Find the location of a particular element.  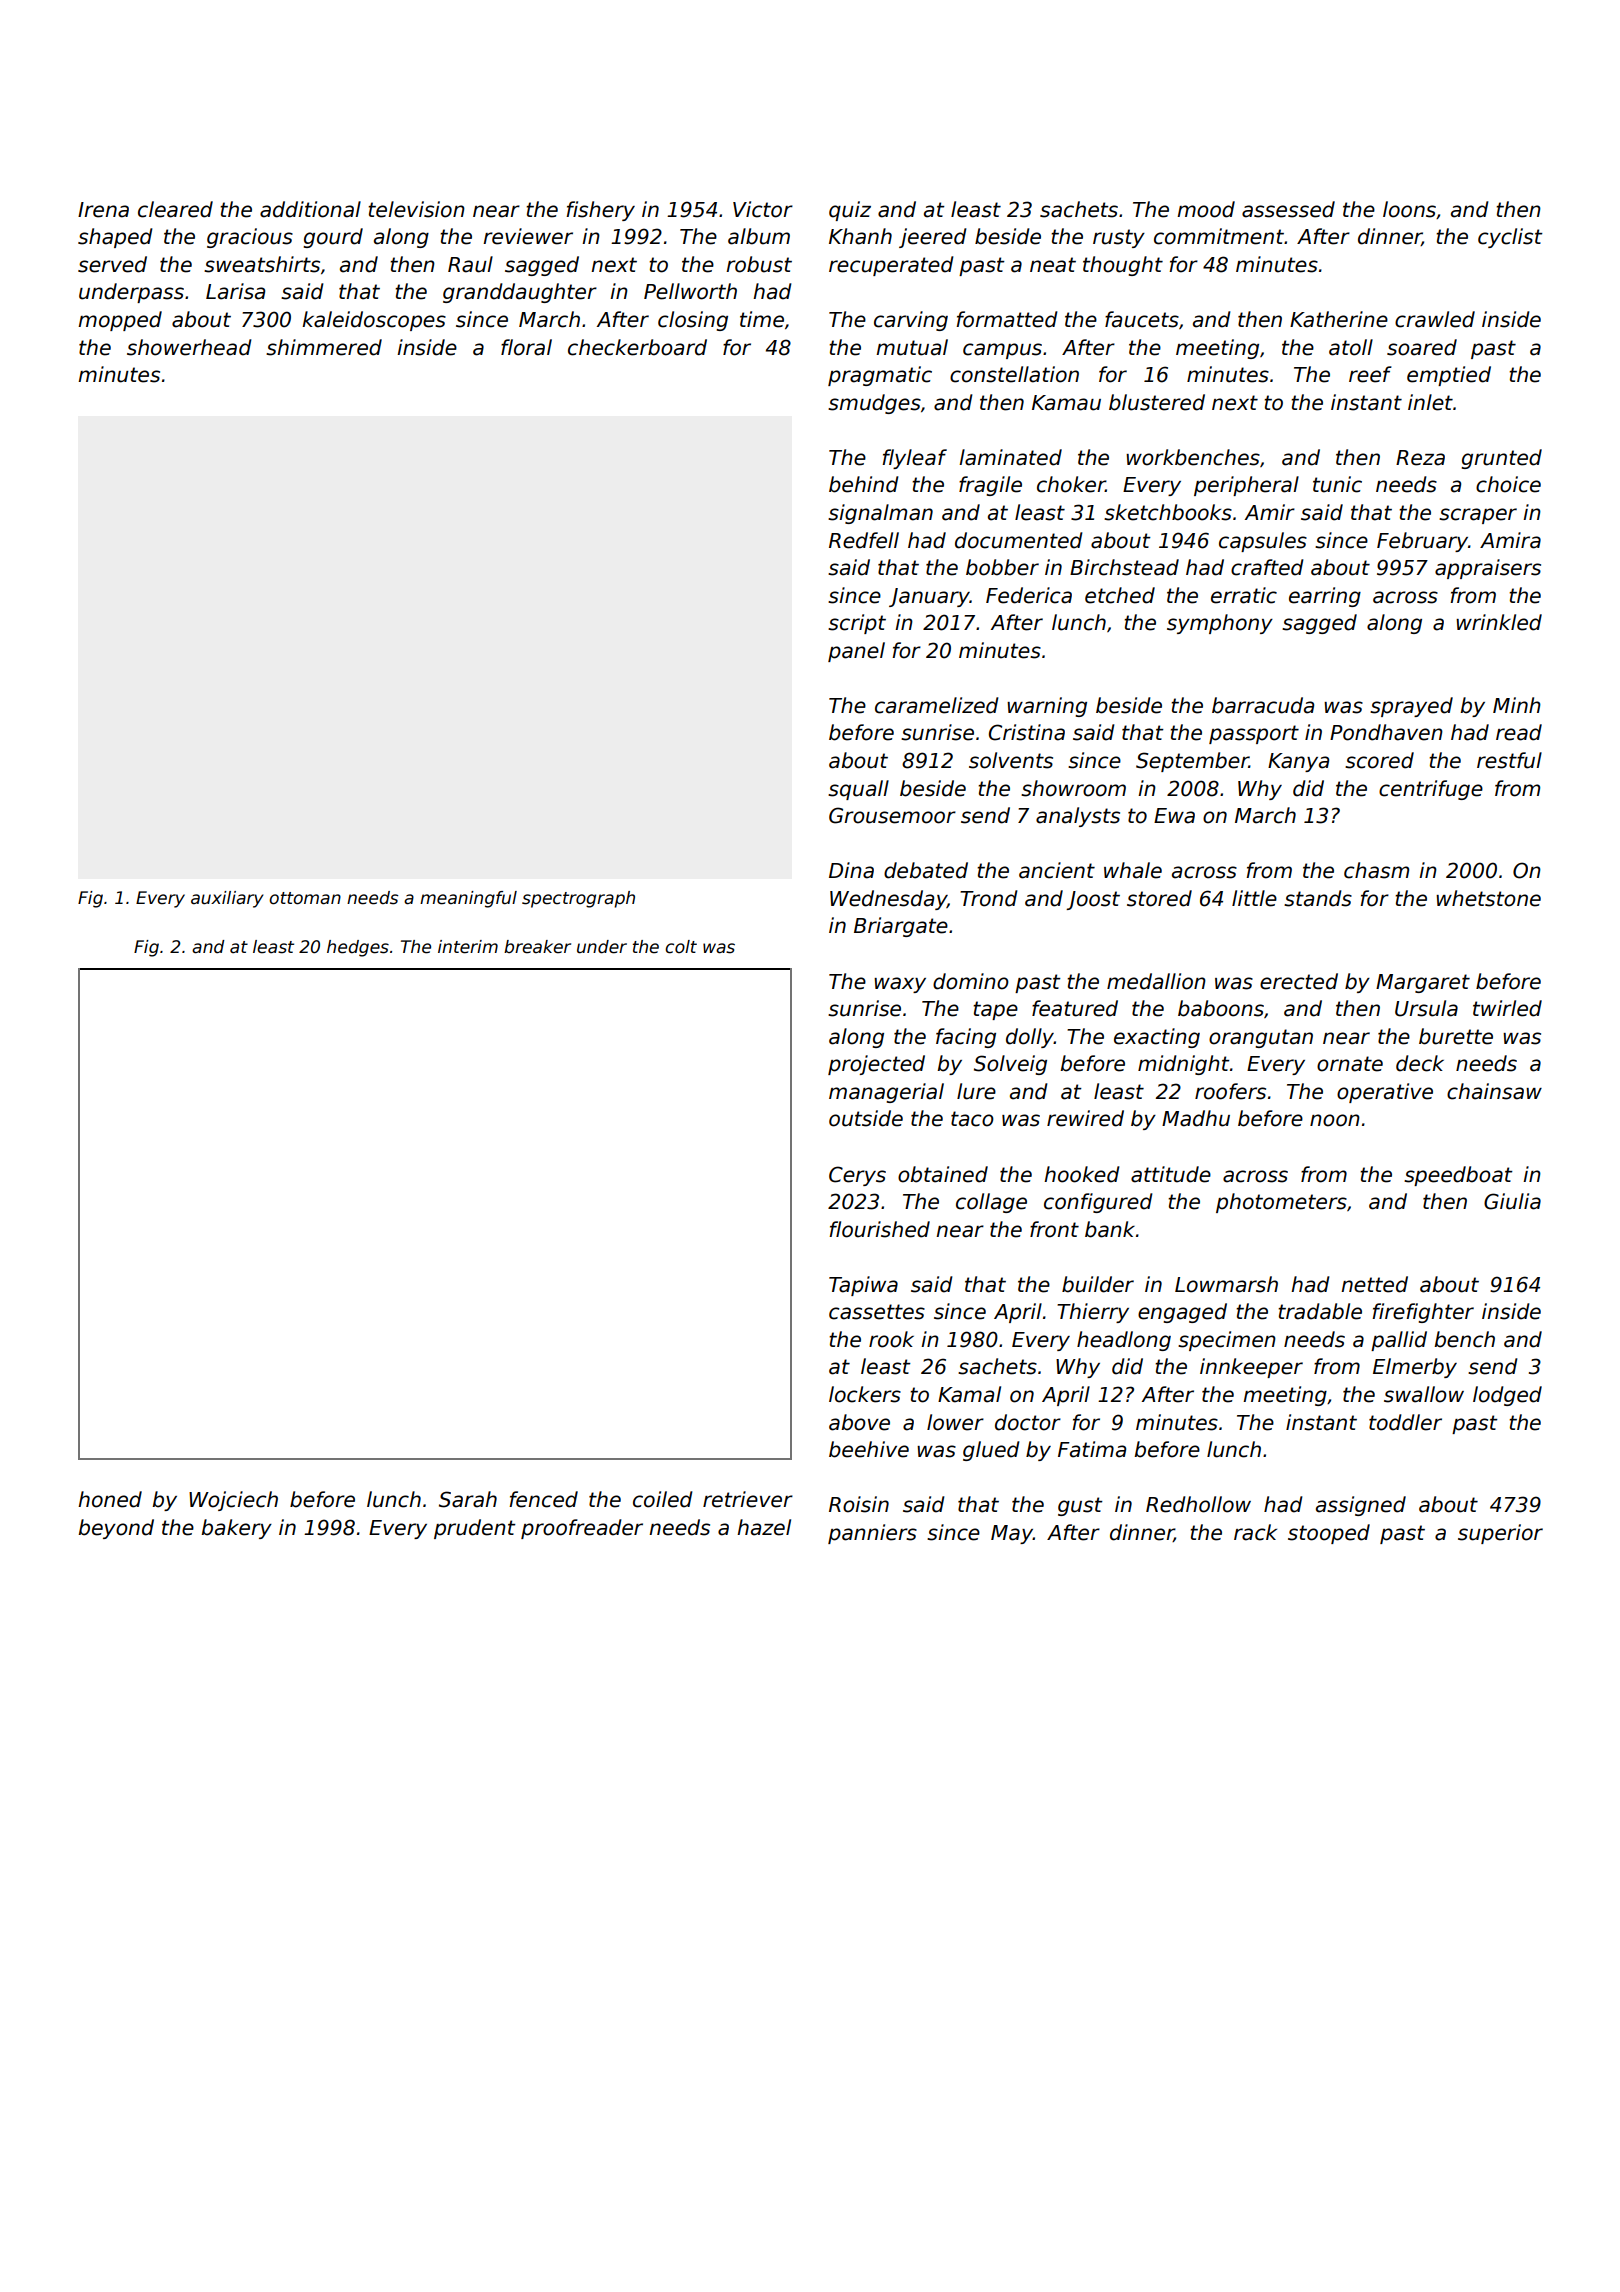

Wojciech is located at coordinates (233, 1501).
